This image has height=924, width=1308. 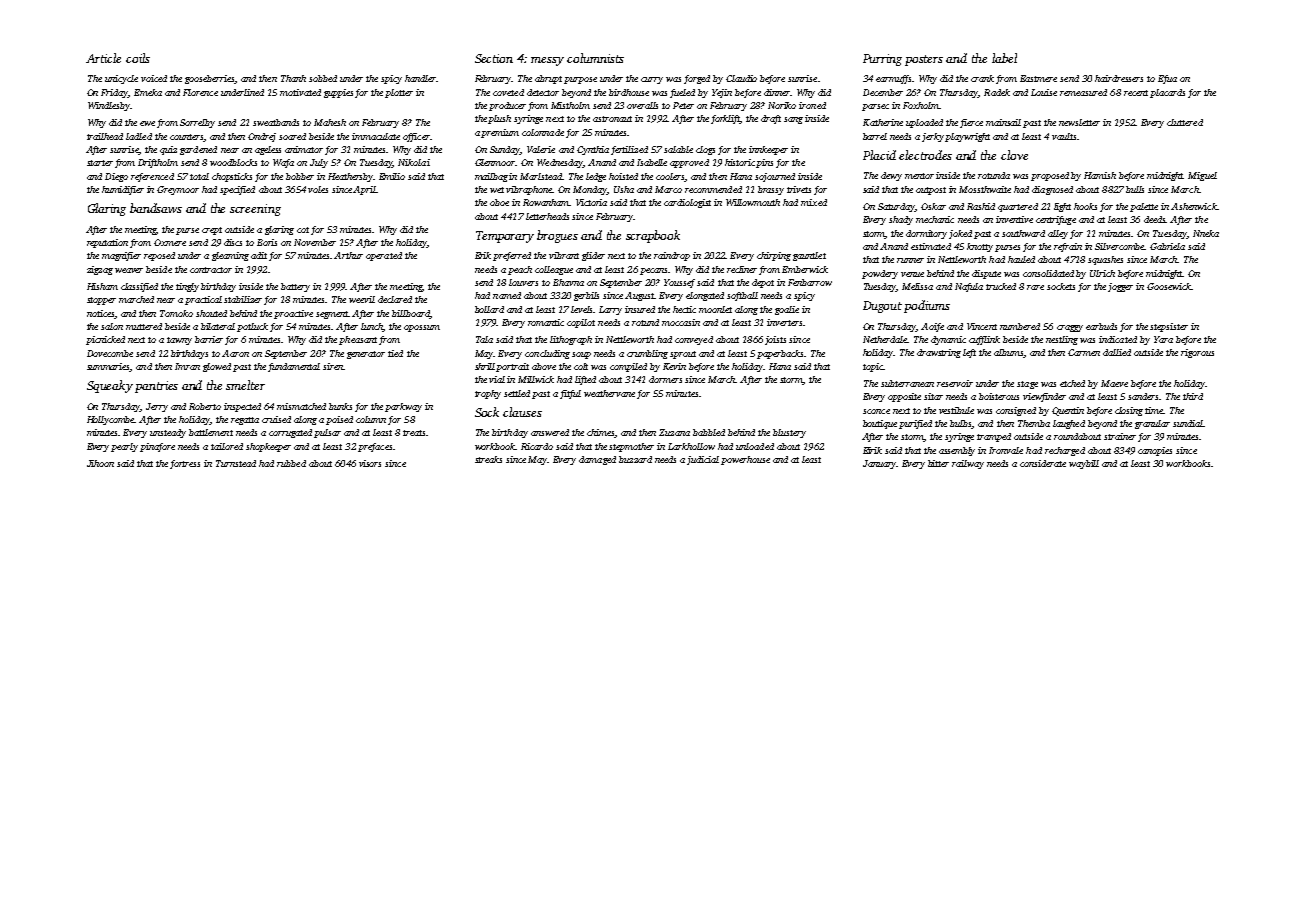 What do you see at coordinates (185, 464) in the image?
I see `fortress` at bounding box center [185, 464].
